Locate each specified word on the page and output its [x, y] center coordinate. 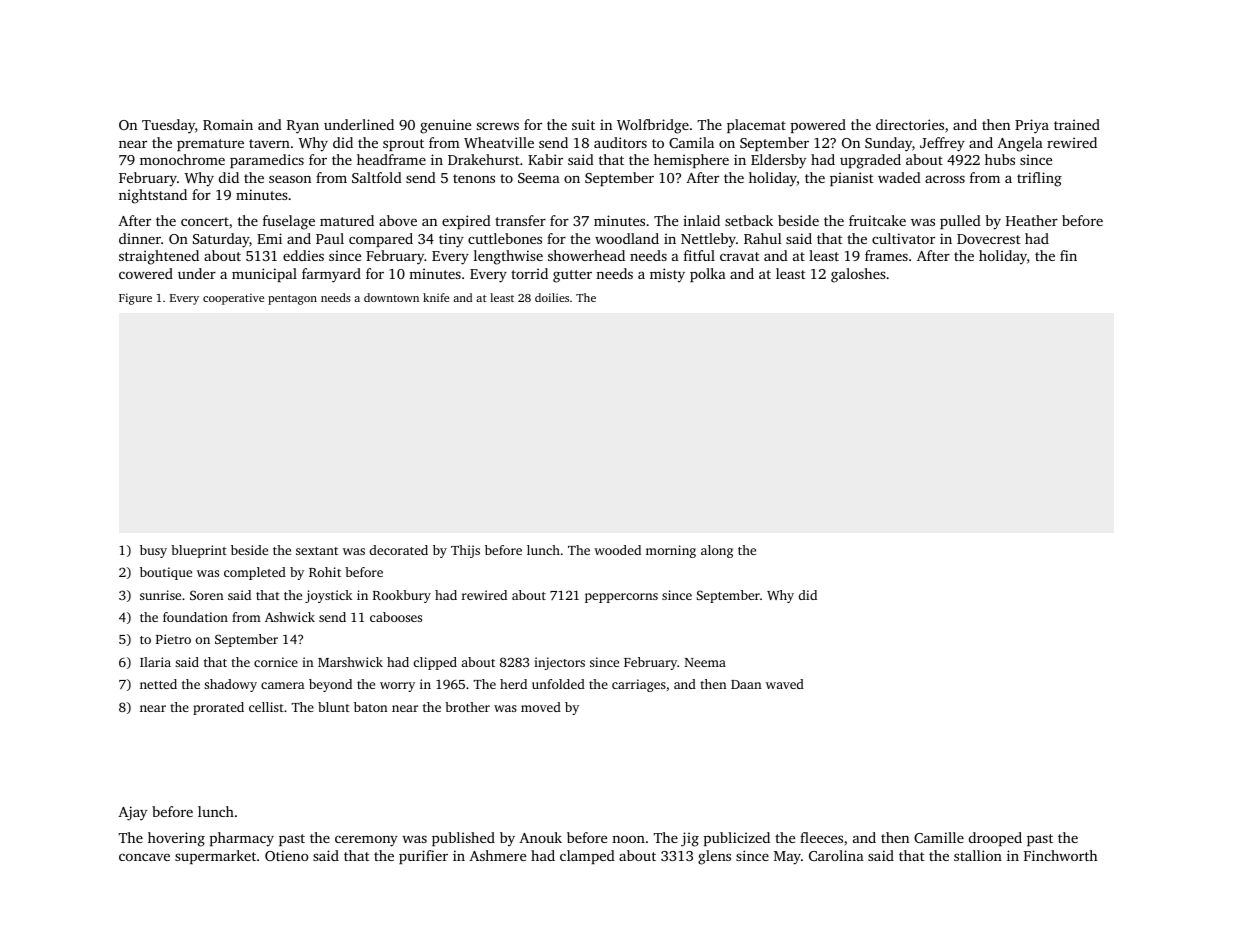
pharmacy [242, 839]
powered [818, 126]
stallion [978, 855]
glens [714, 857]
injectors [559, 663]
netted [158, 684]
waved [785, 684]
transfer [520, 220]
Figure [135, 299]
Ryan [303, 127]
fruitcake [877, 220]
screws [498, 126]
